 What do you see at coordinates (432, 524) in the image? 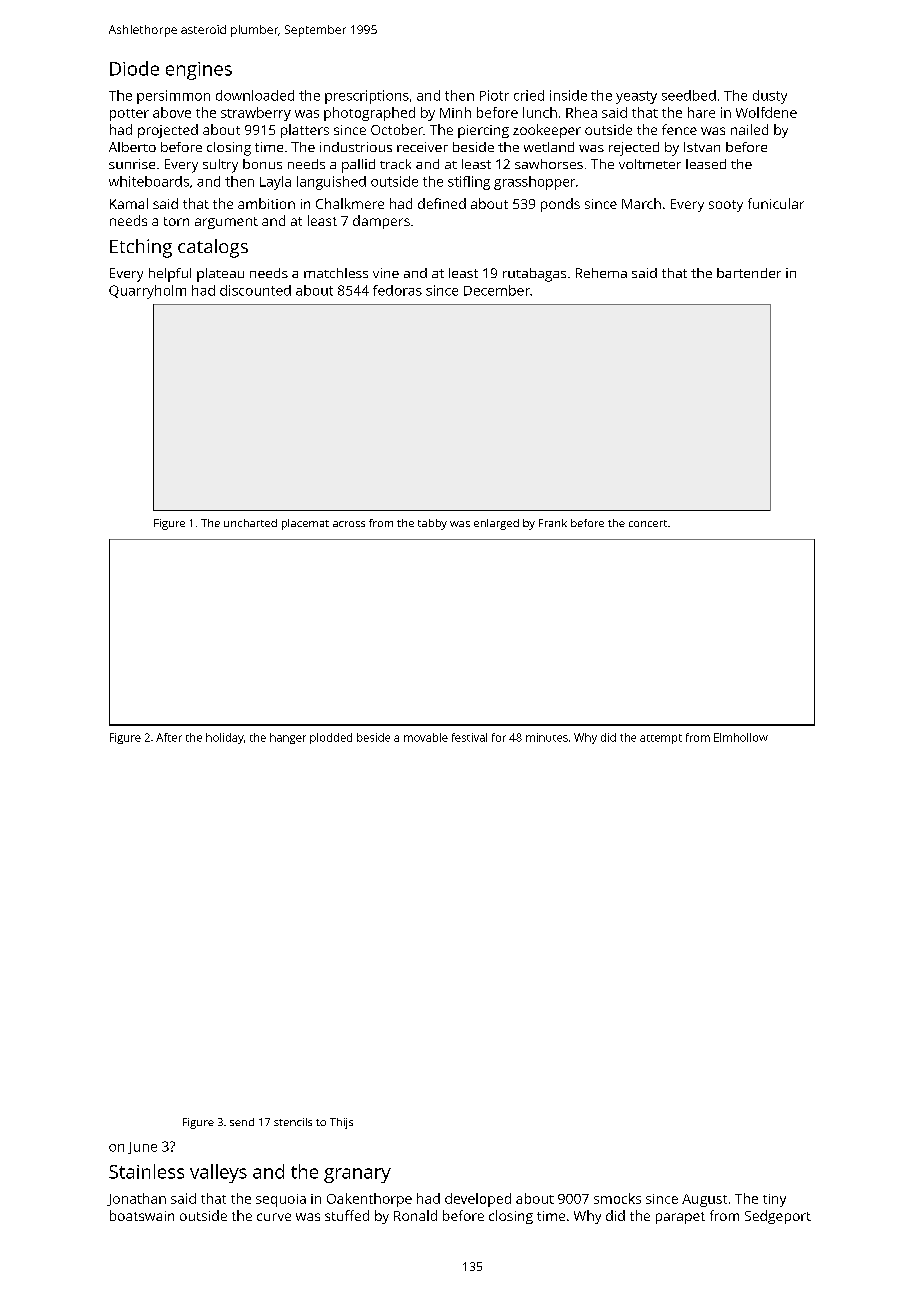
I see `tabby` at bounding box center [432, 524].
